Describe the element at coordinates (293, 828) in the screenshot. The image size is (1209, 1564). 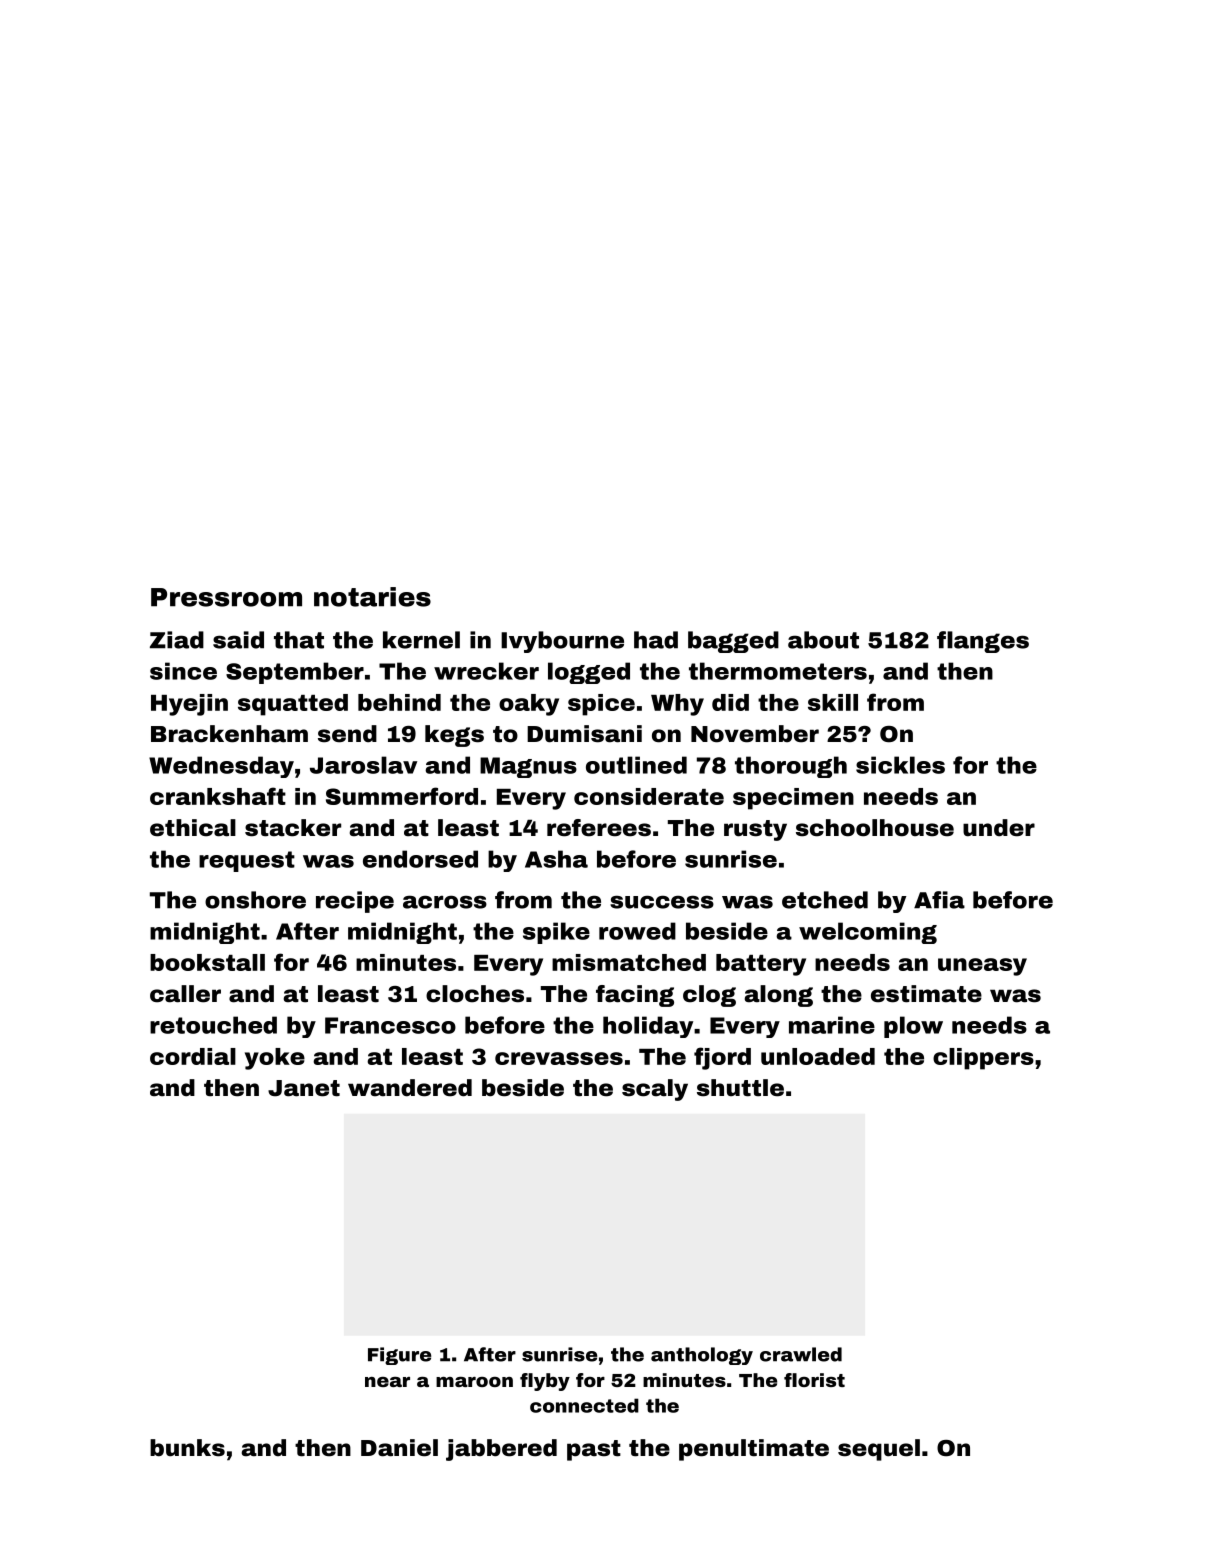
I see `stacker` at that location.
